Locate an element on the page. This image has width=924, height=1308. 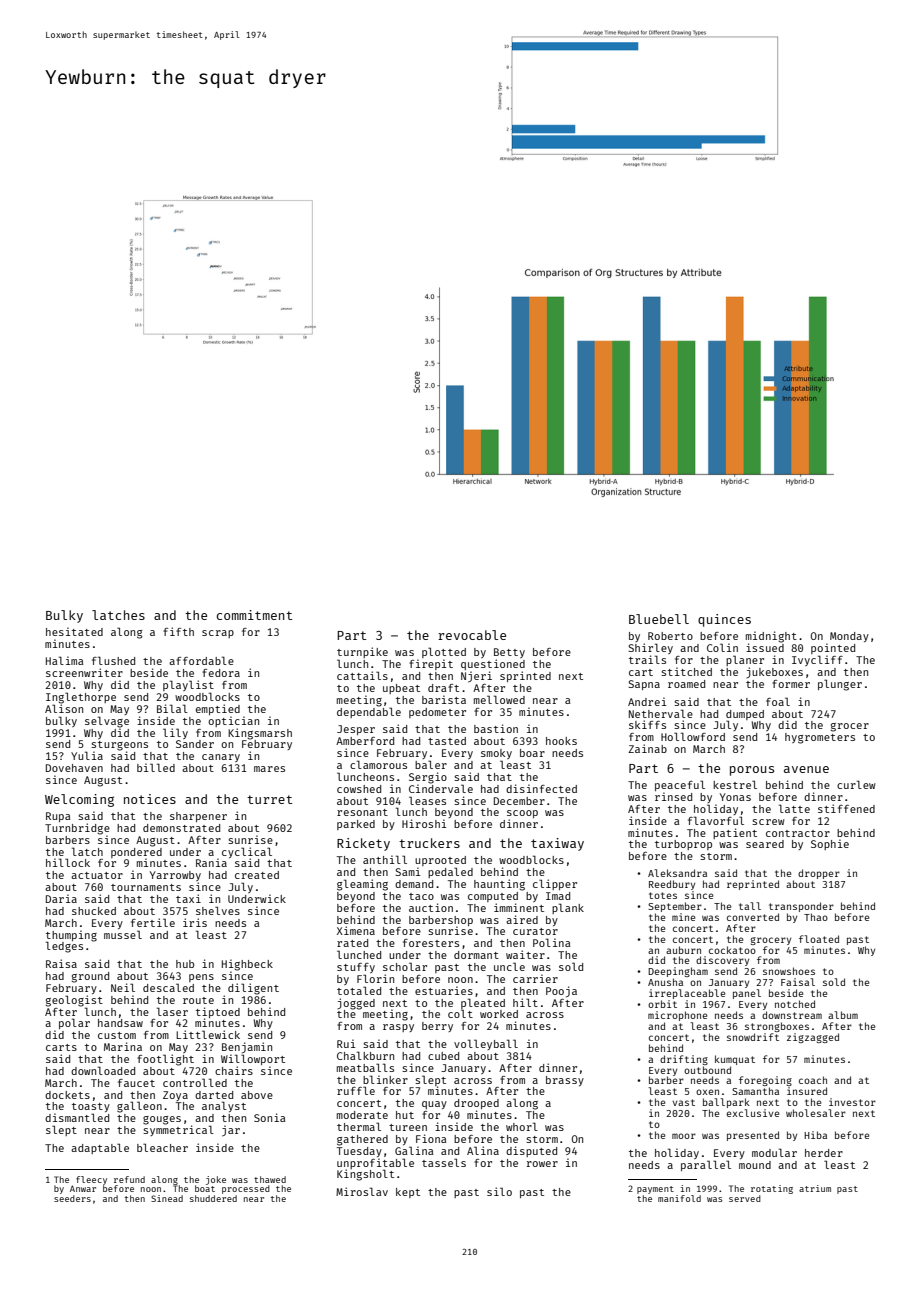
Betty is located at coordinates (509, 653).
